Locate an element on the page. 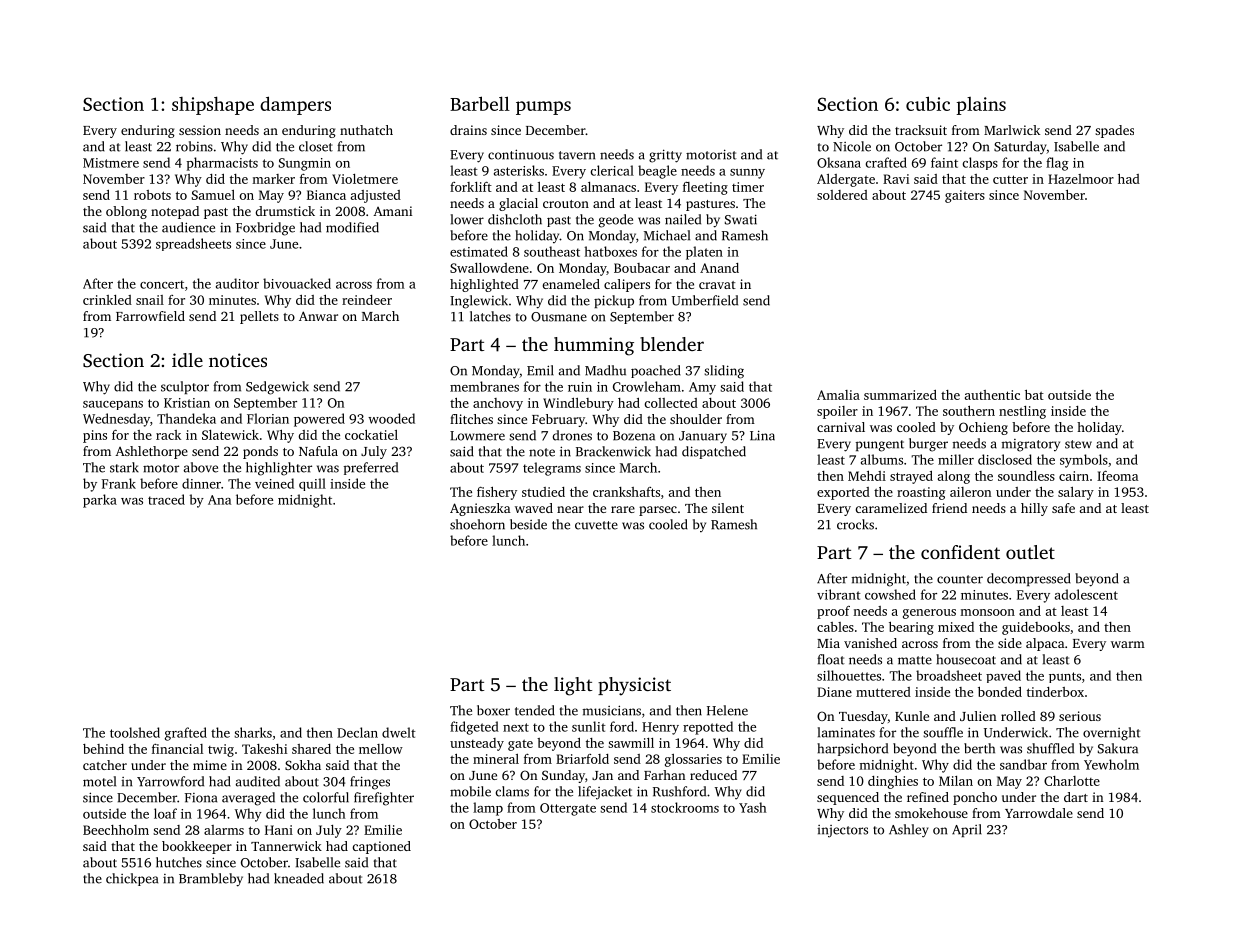  spades is located at coordinates (1114, 131).
